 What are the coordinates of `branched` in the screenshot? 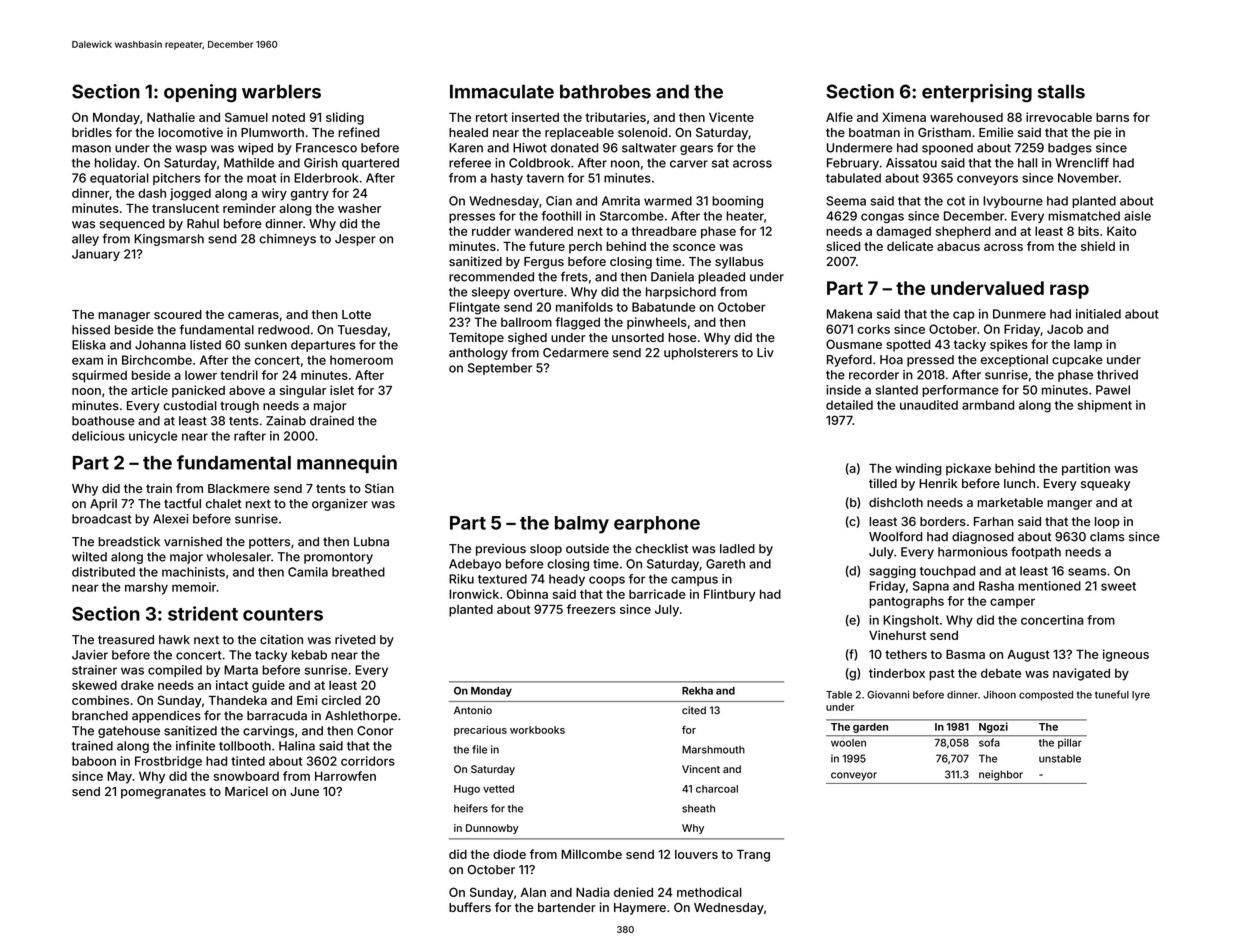 It's located at (100, 716).
